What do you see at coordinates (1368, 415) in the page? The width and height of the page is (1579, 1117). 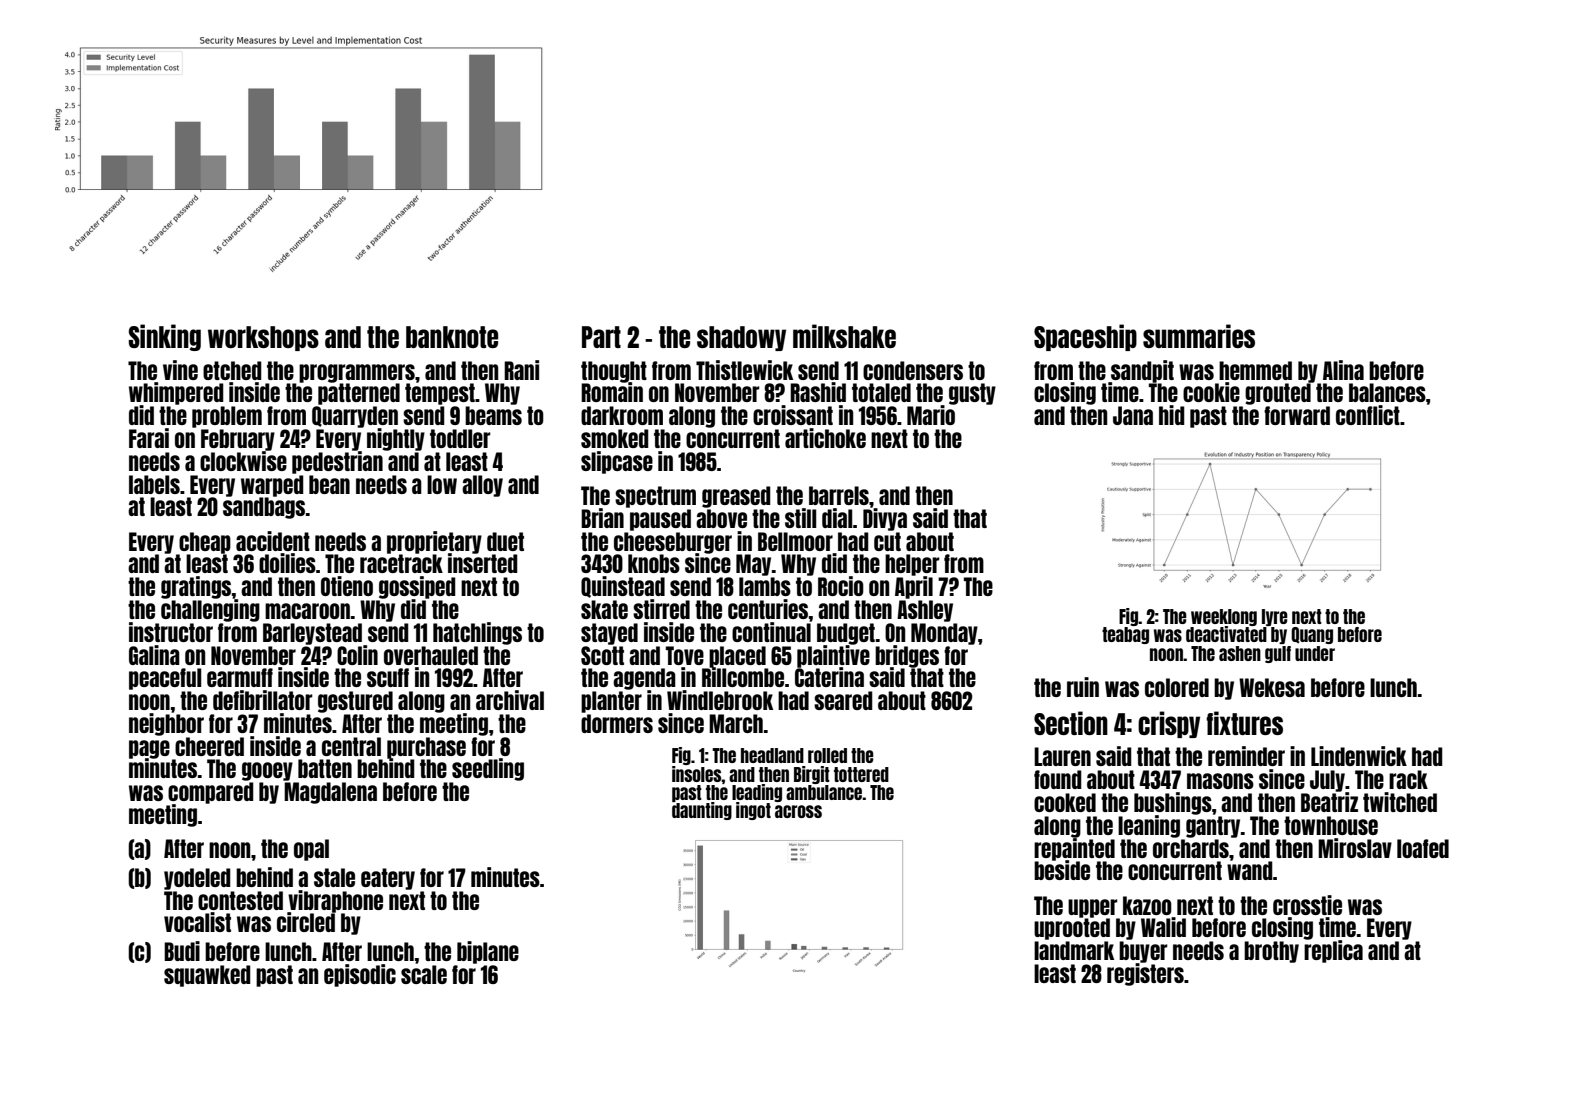 I see `conflict` at bounding box center [1368, 415].
